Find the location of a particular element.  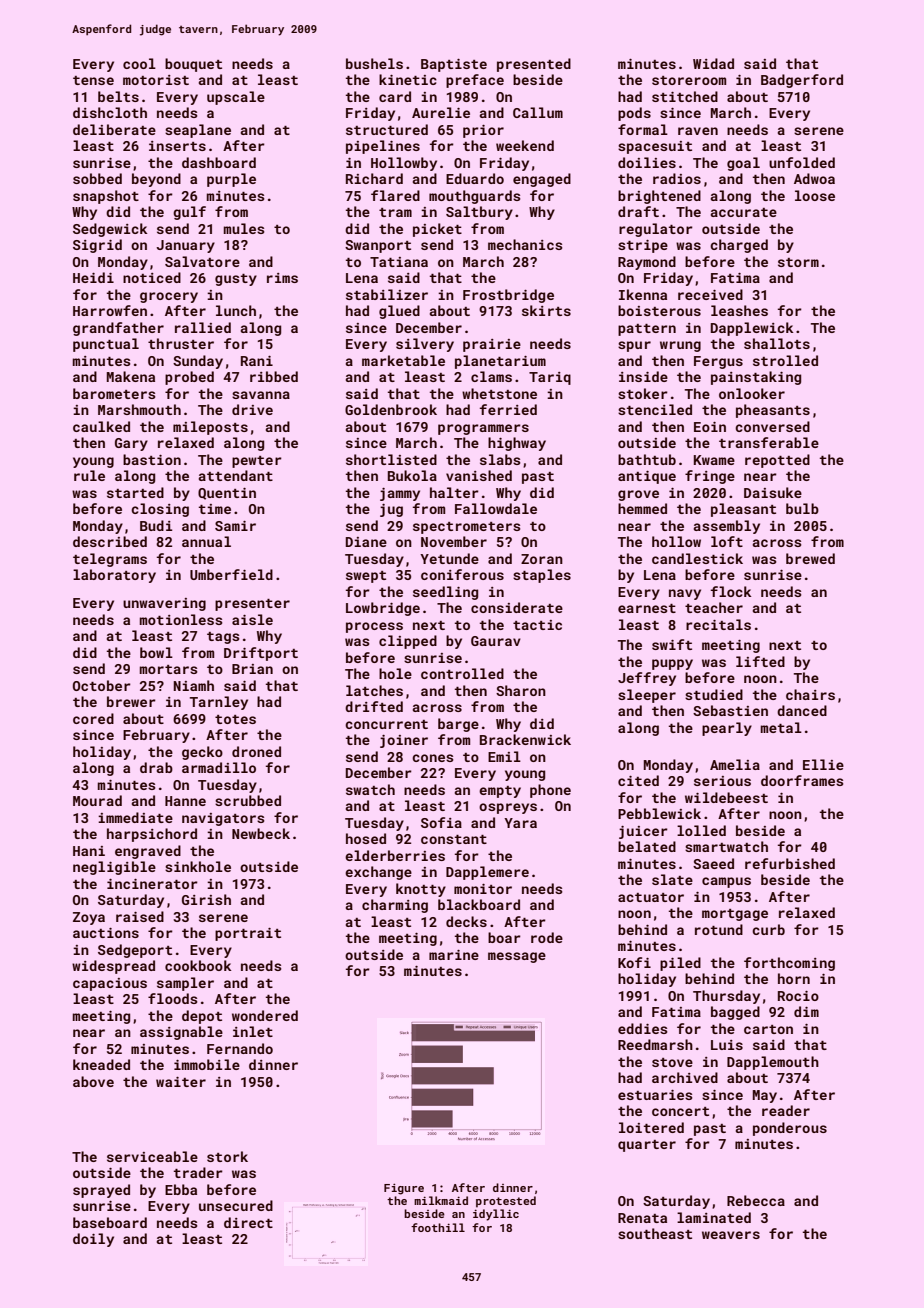

quarter is located at coordinates (647, 1146).
